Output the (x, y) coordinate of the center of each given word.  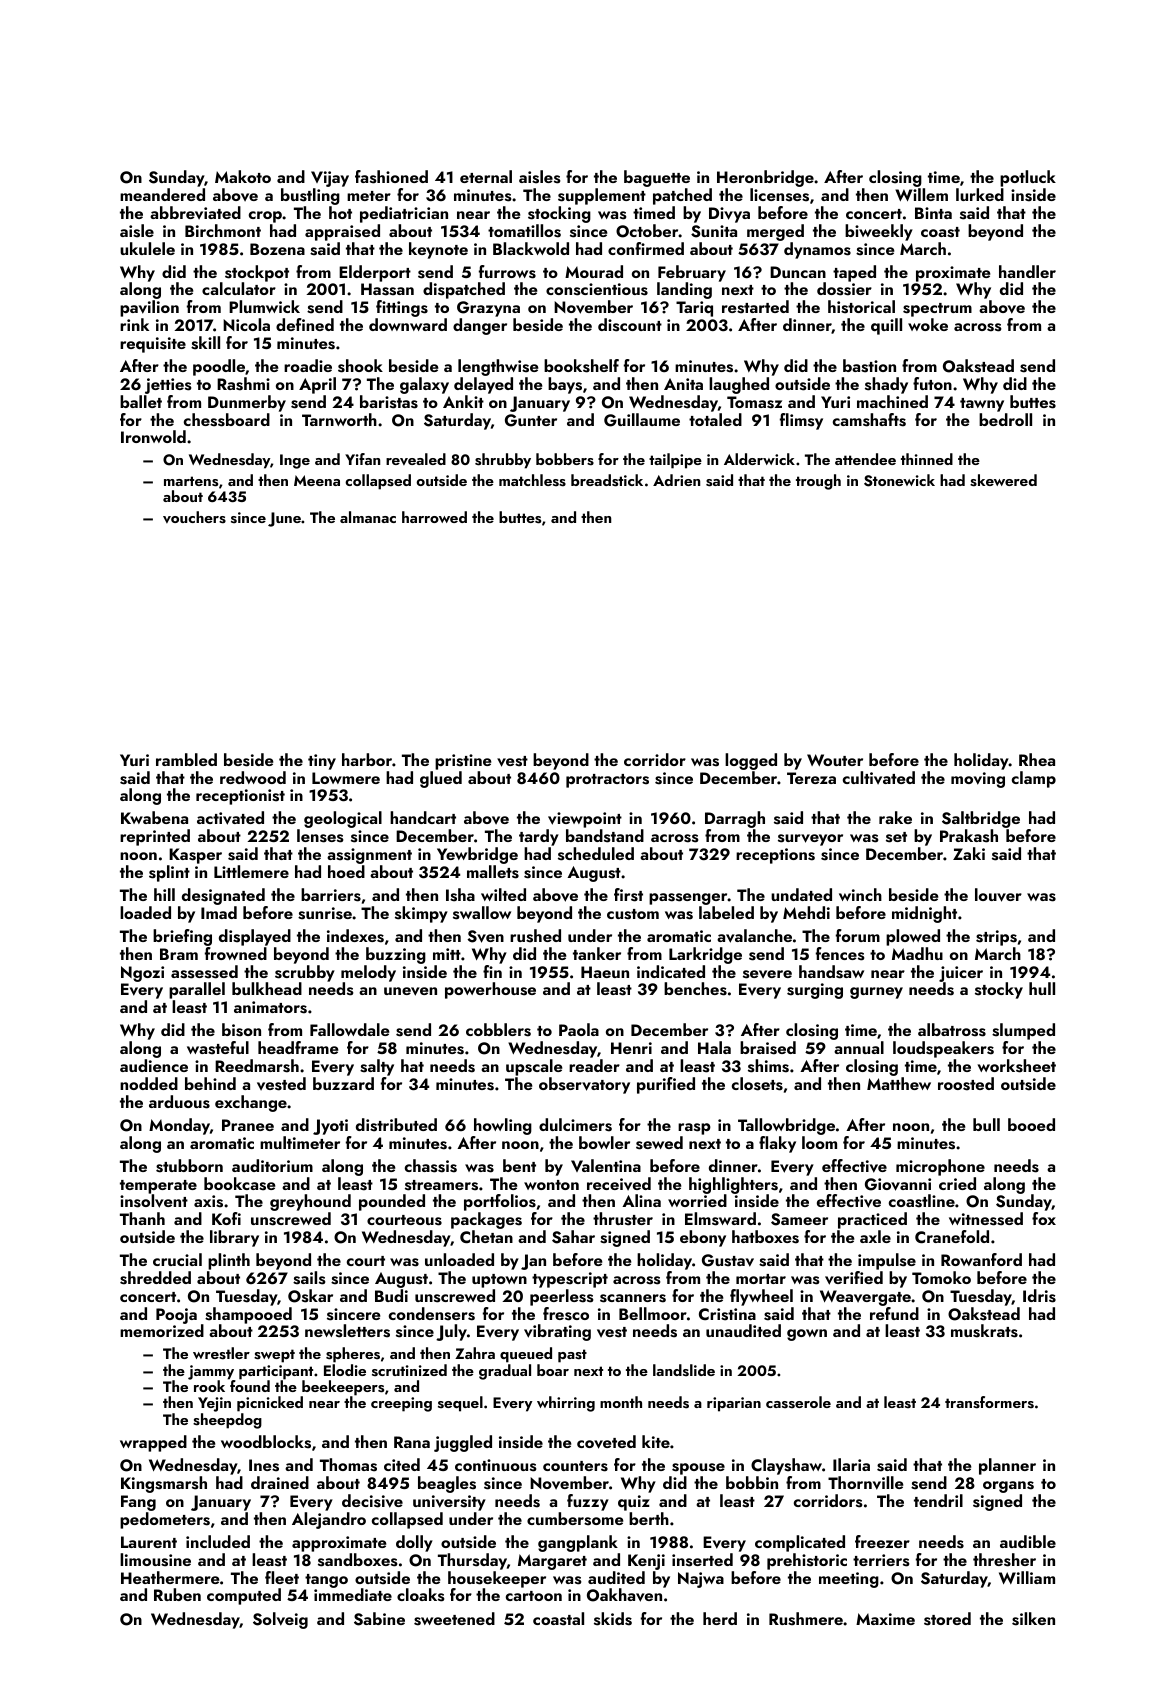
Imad (219, 912)
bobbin (752, 1482)
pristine (463, 762)
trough (818, 482)
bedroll (1005, 419)
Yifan (362, 459)
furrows (507, 272)
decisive (372, 1501)
